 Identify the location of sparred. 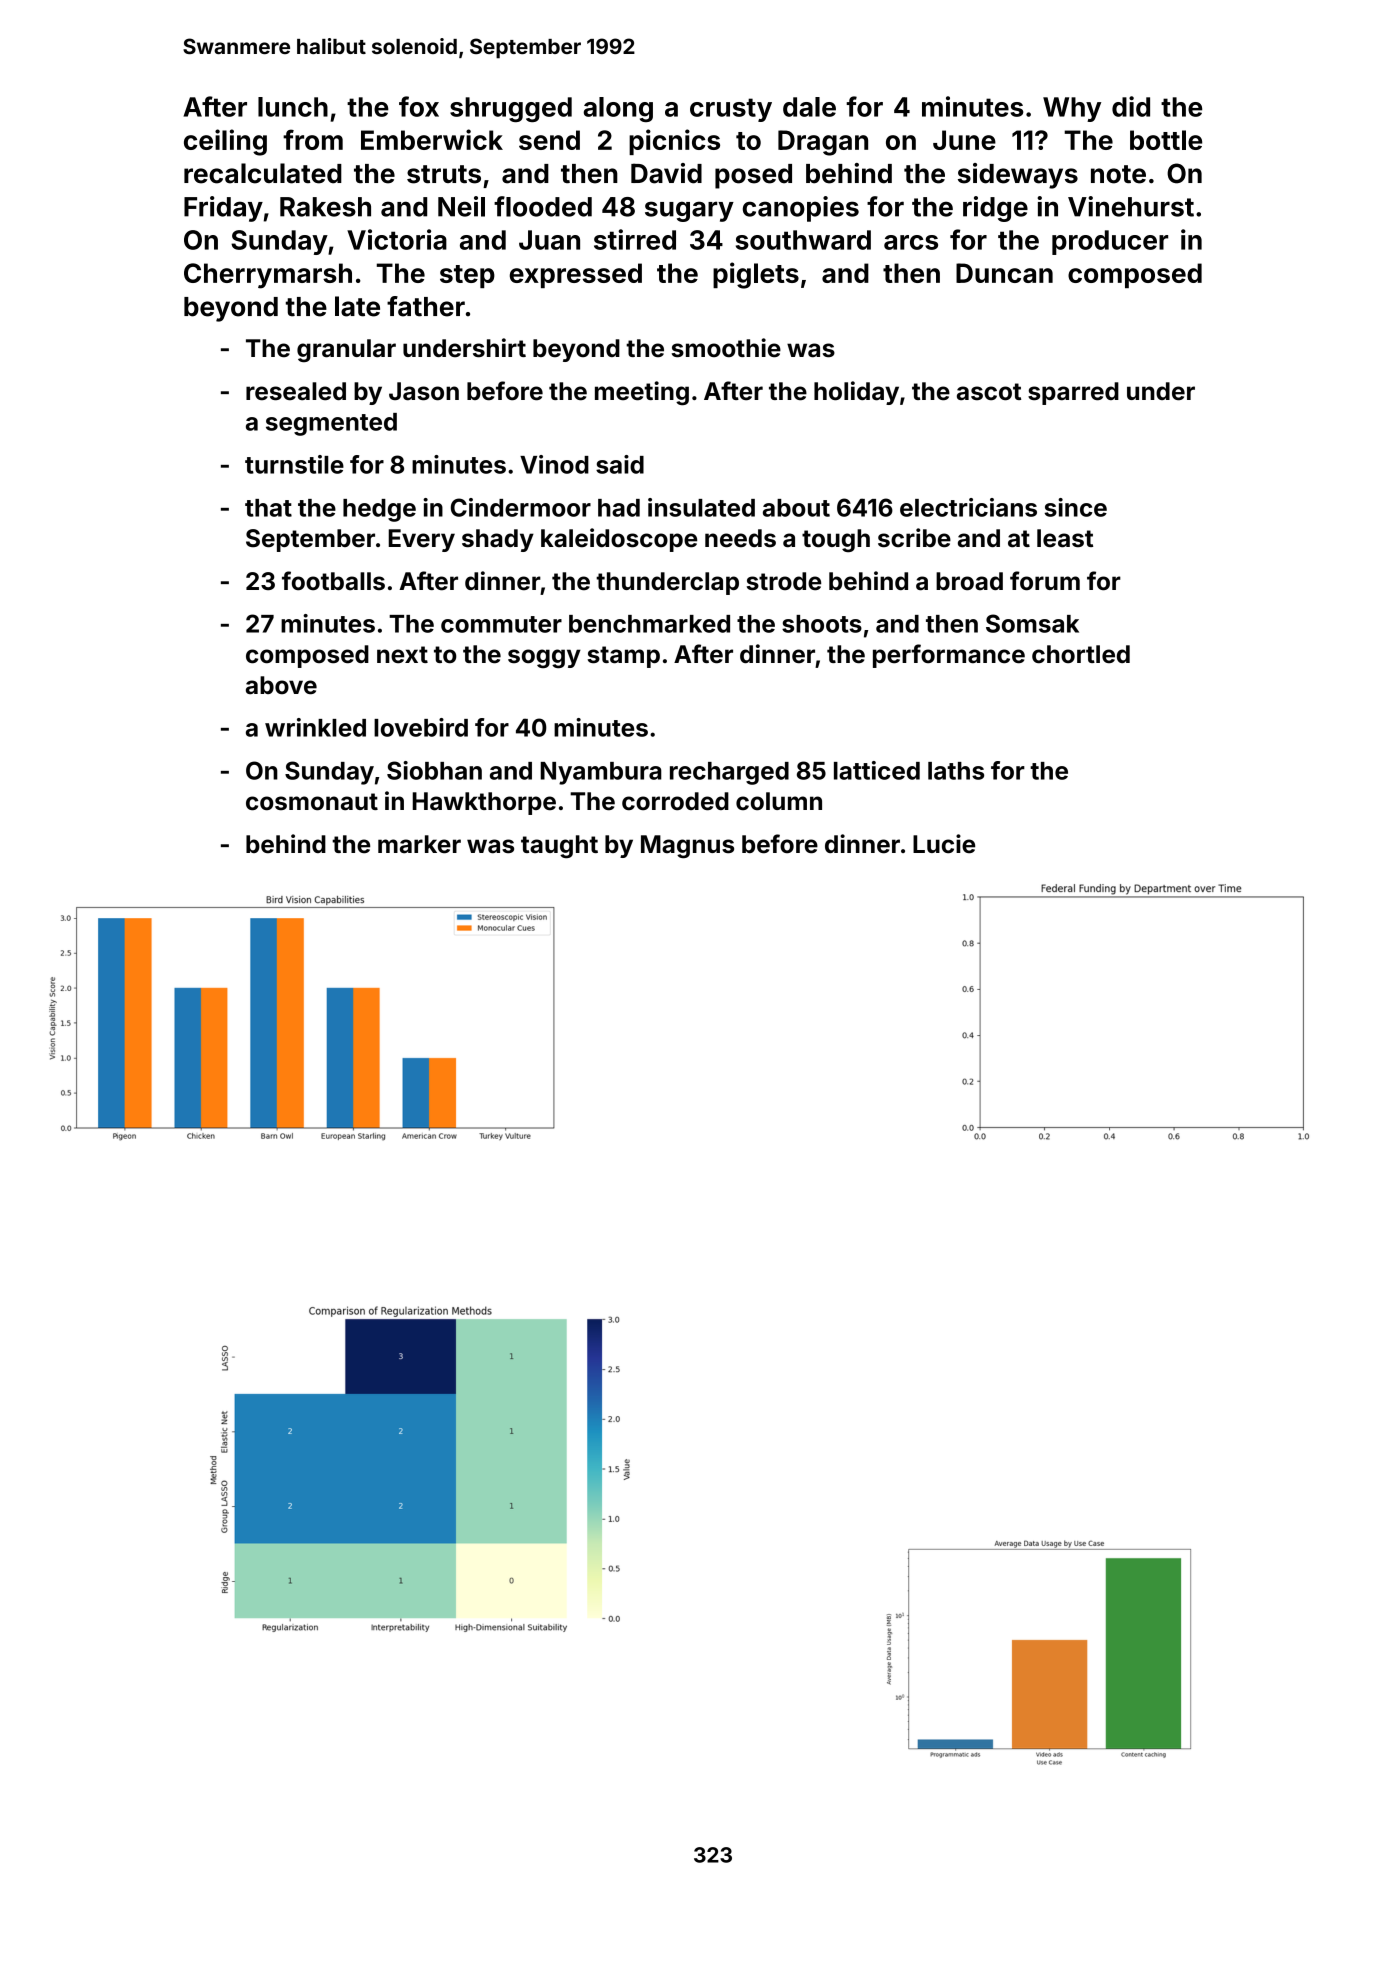
(1073, 393).
